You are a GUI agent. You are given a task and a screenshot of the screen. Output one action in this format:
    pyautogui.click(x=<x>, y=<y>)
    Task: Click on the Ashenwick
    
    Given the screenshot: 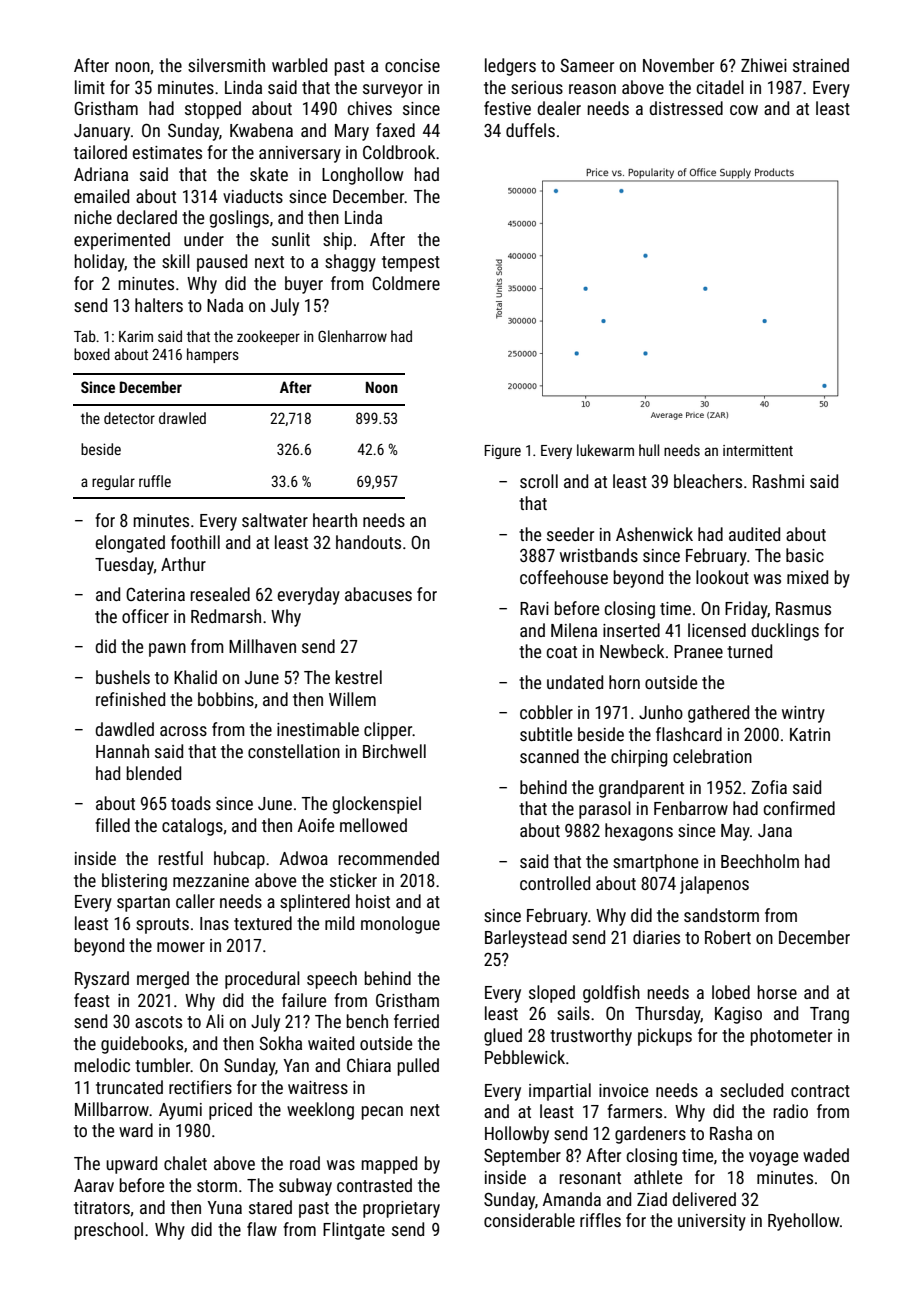 What is the action you would take?
    pyautogui.click(x=654, y=534)
